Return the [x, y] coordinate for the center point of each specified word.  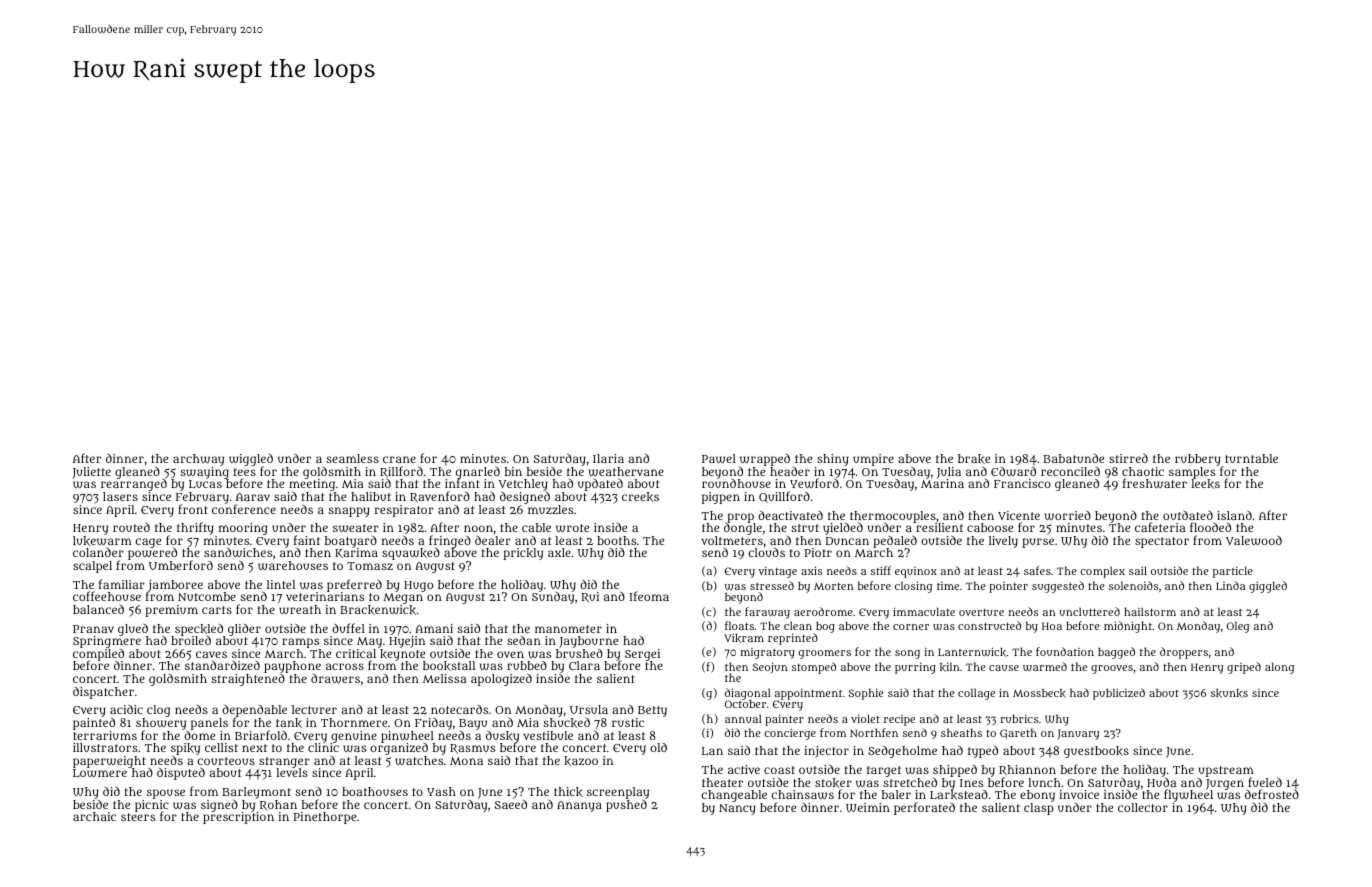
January [1078, 734]
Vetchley [523, 485]
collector [1143, 807]
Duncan [847, 541]
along [1279, 668]
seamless [352, 458]
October [745, 704]
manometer [568, 629]
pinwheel [407, 737]
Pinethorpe [325, 818]
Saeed [511, 804]
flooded [1210, 527]
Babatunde [1073, 458]
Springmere [107, 642]
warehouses [293, 565]
